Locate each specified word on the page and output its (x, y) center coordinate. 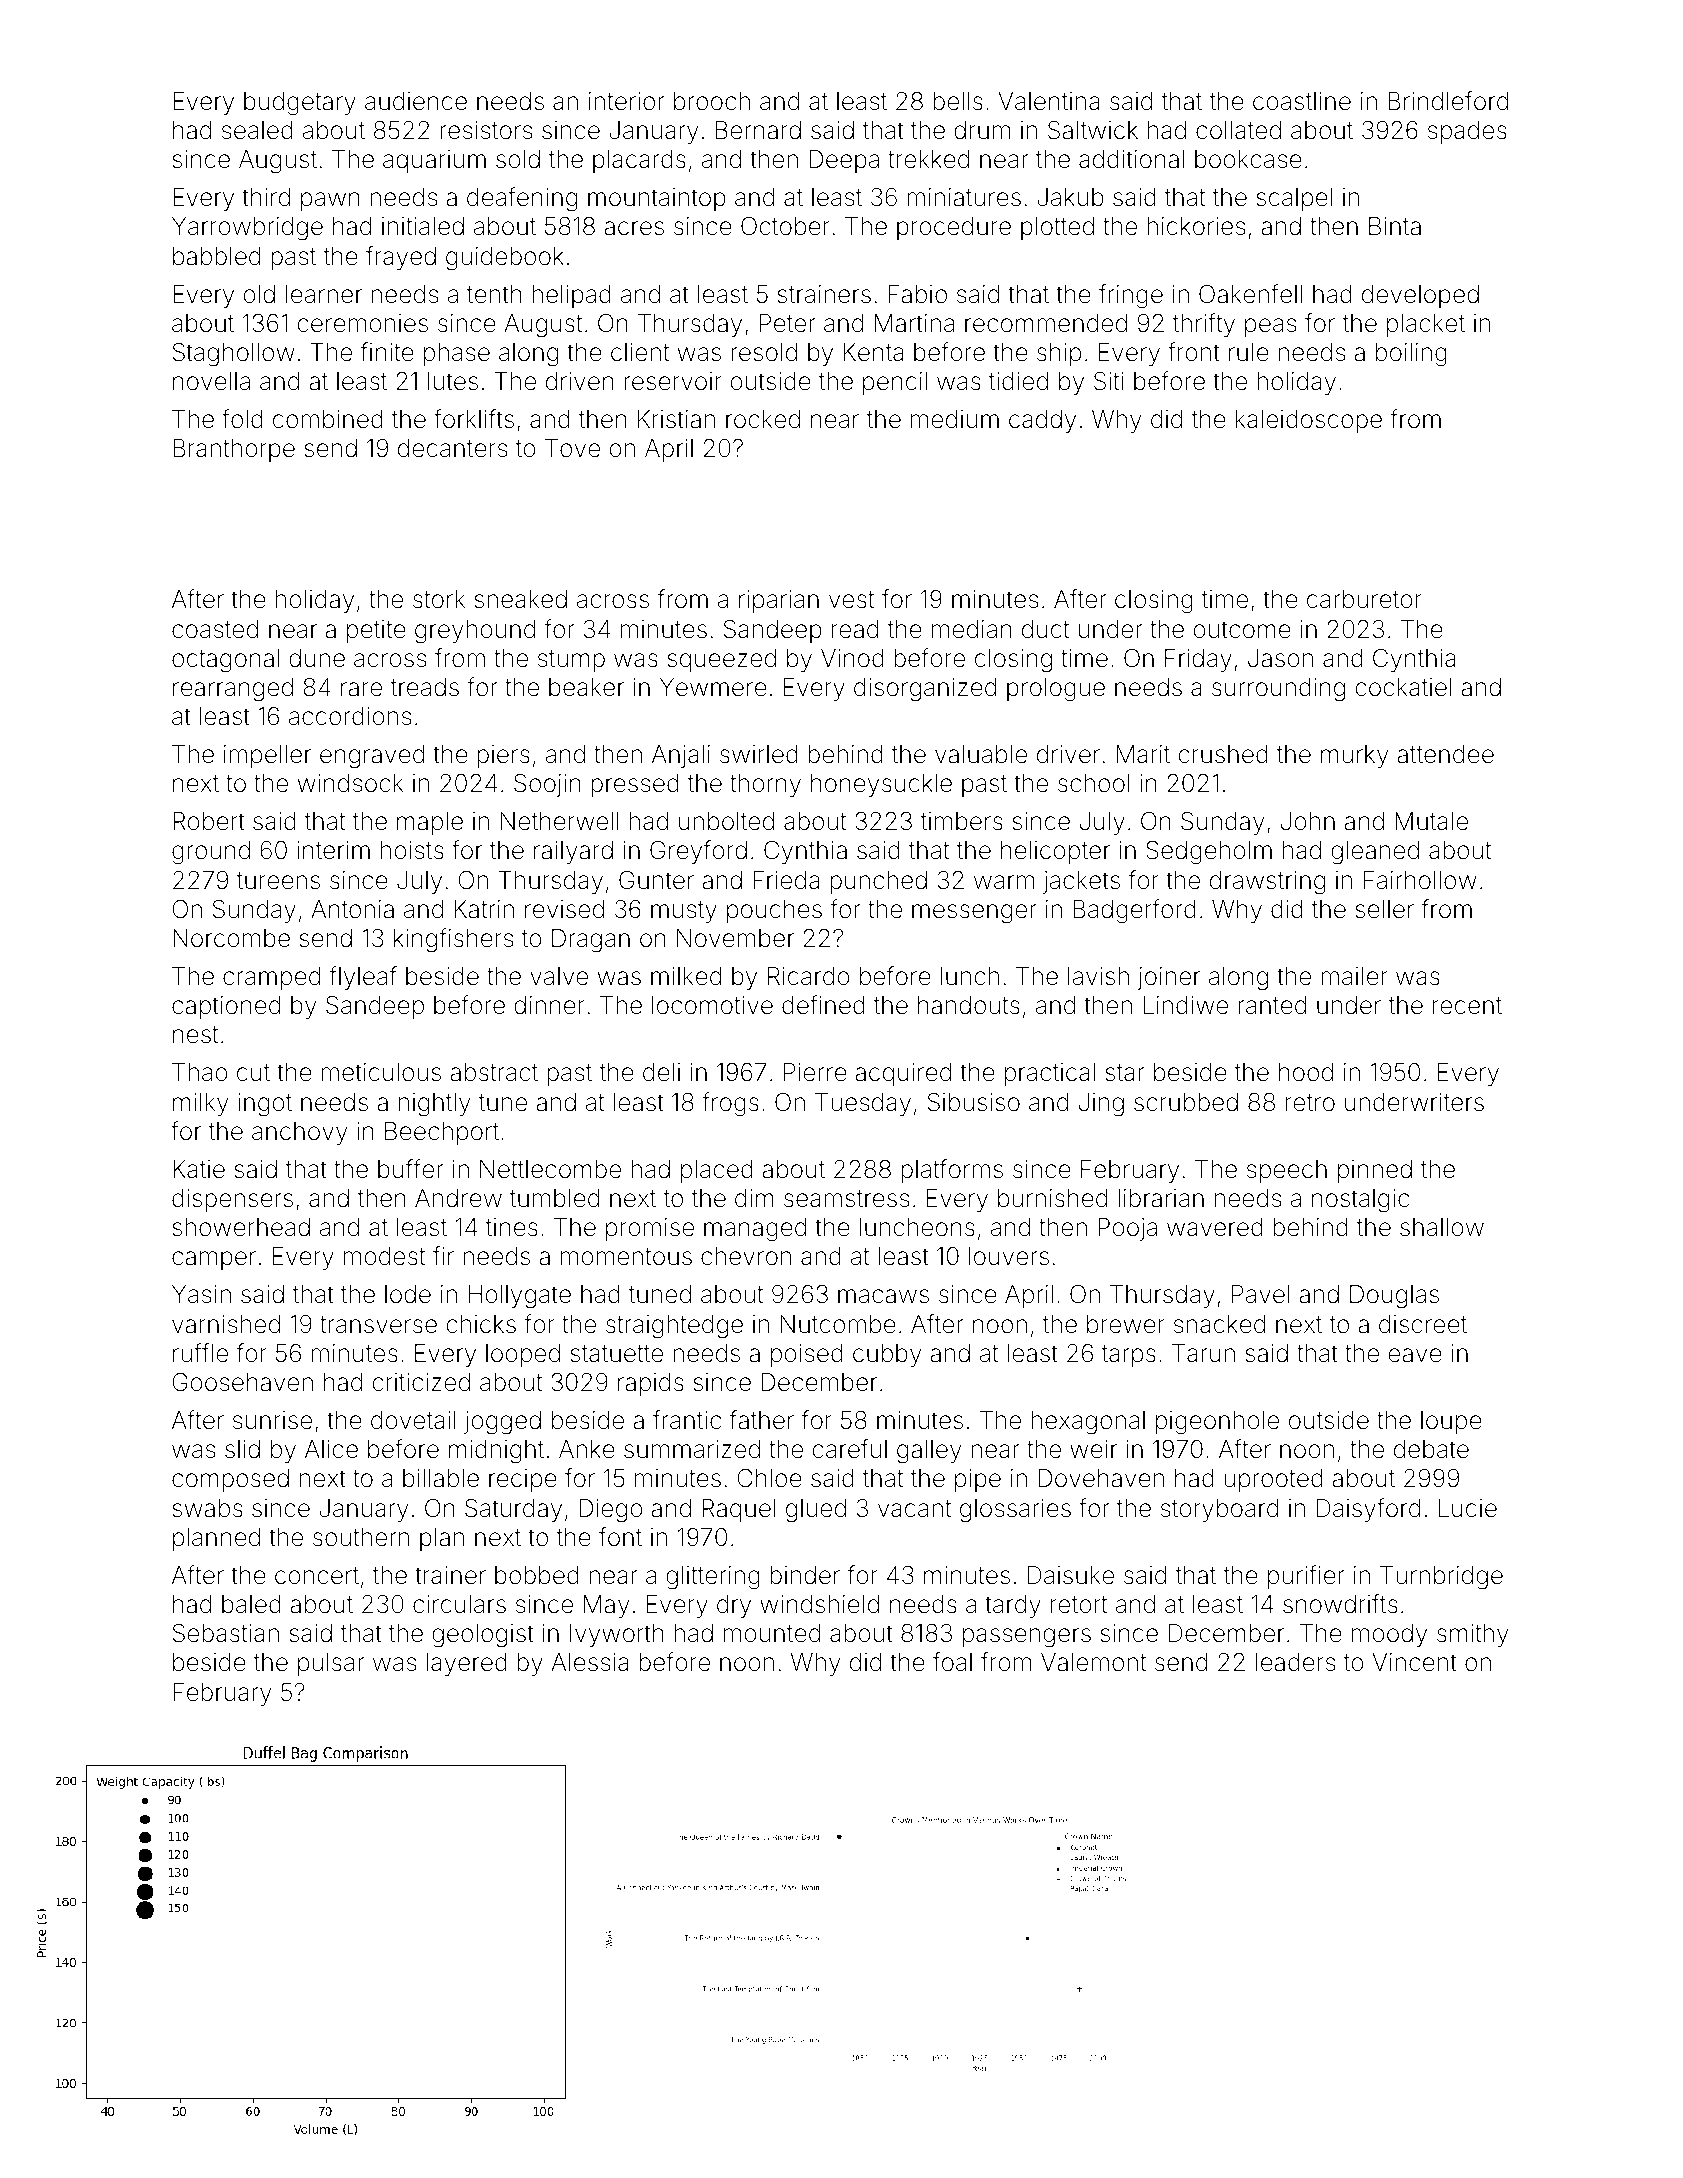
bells (958, 101)
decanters (452, 448)
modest (384, 1256)
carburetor (1364, 599)
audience (416, 101)
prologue (1056, 690)
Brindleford (1448, 101)
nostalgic (1360, 1201)
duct (1045, 629)
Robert (209, 821)
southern (361, 1537)
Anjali (681, 756)
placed (717, 1171)
